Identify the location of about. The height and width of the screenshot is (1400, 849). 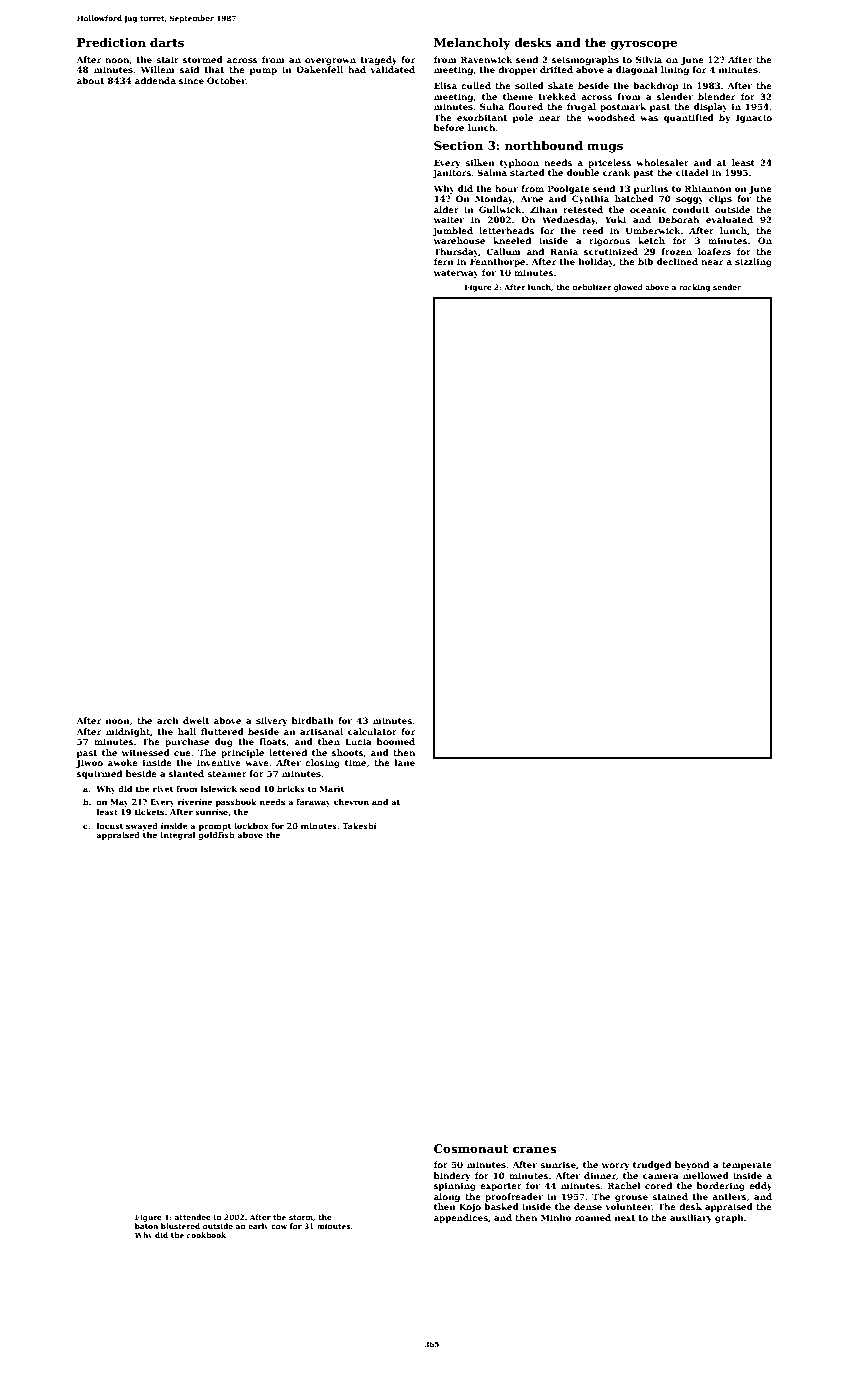
(90, 80).
